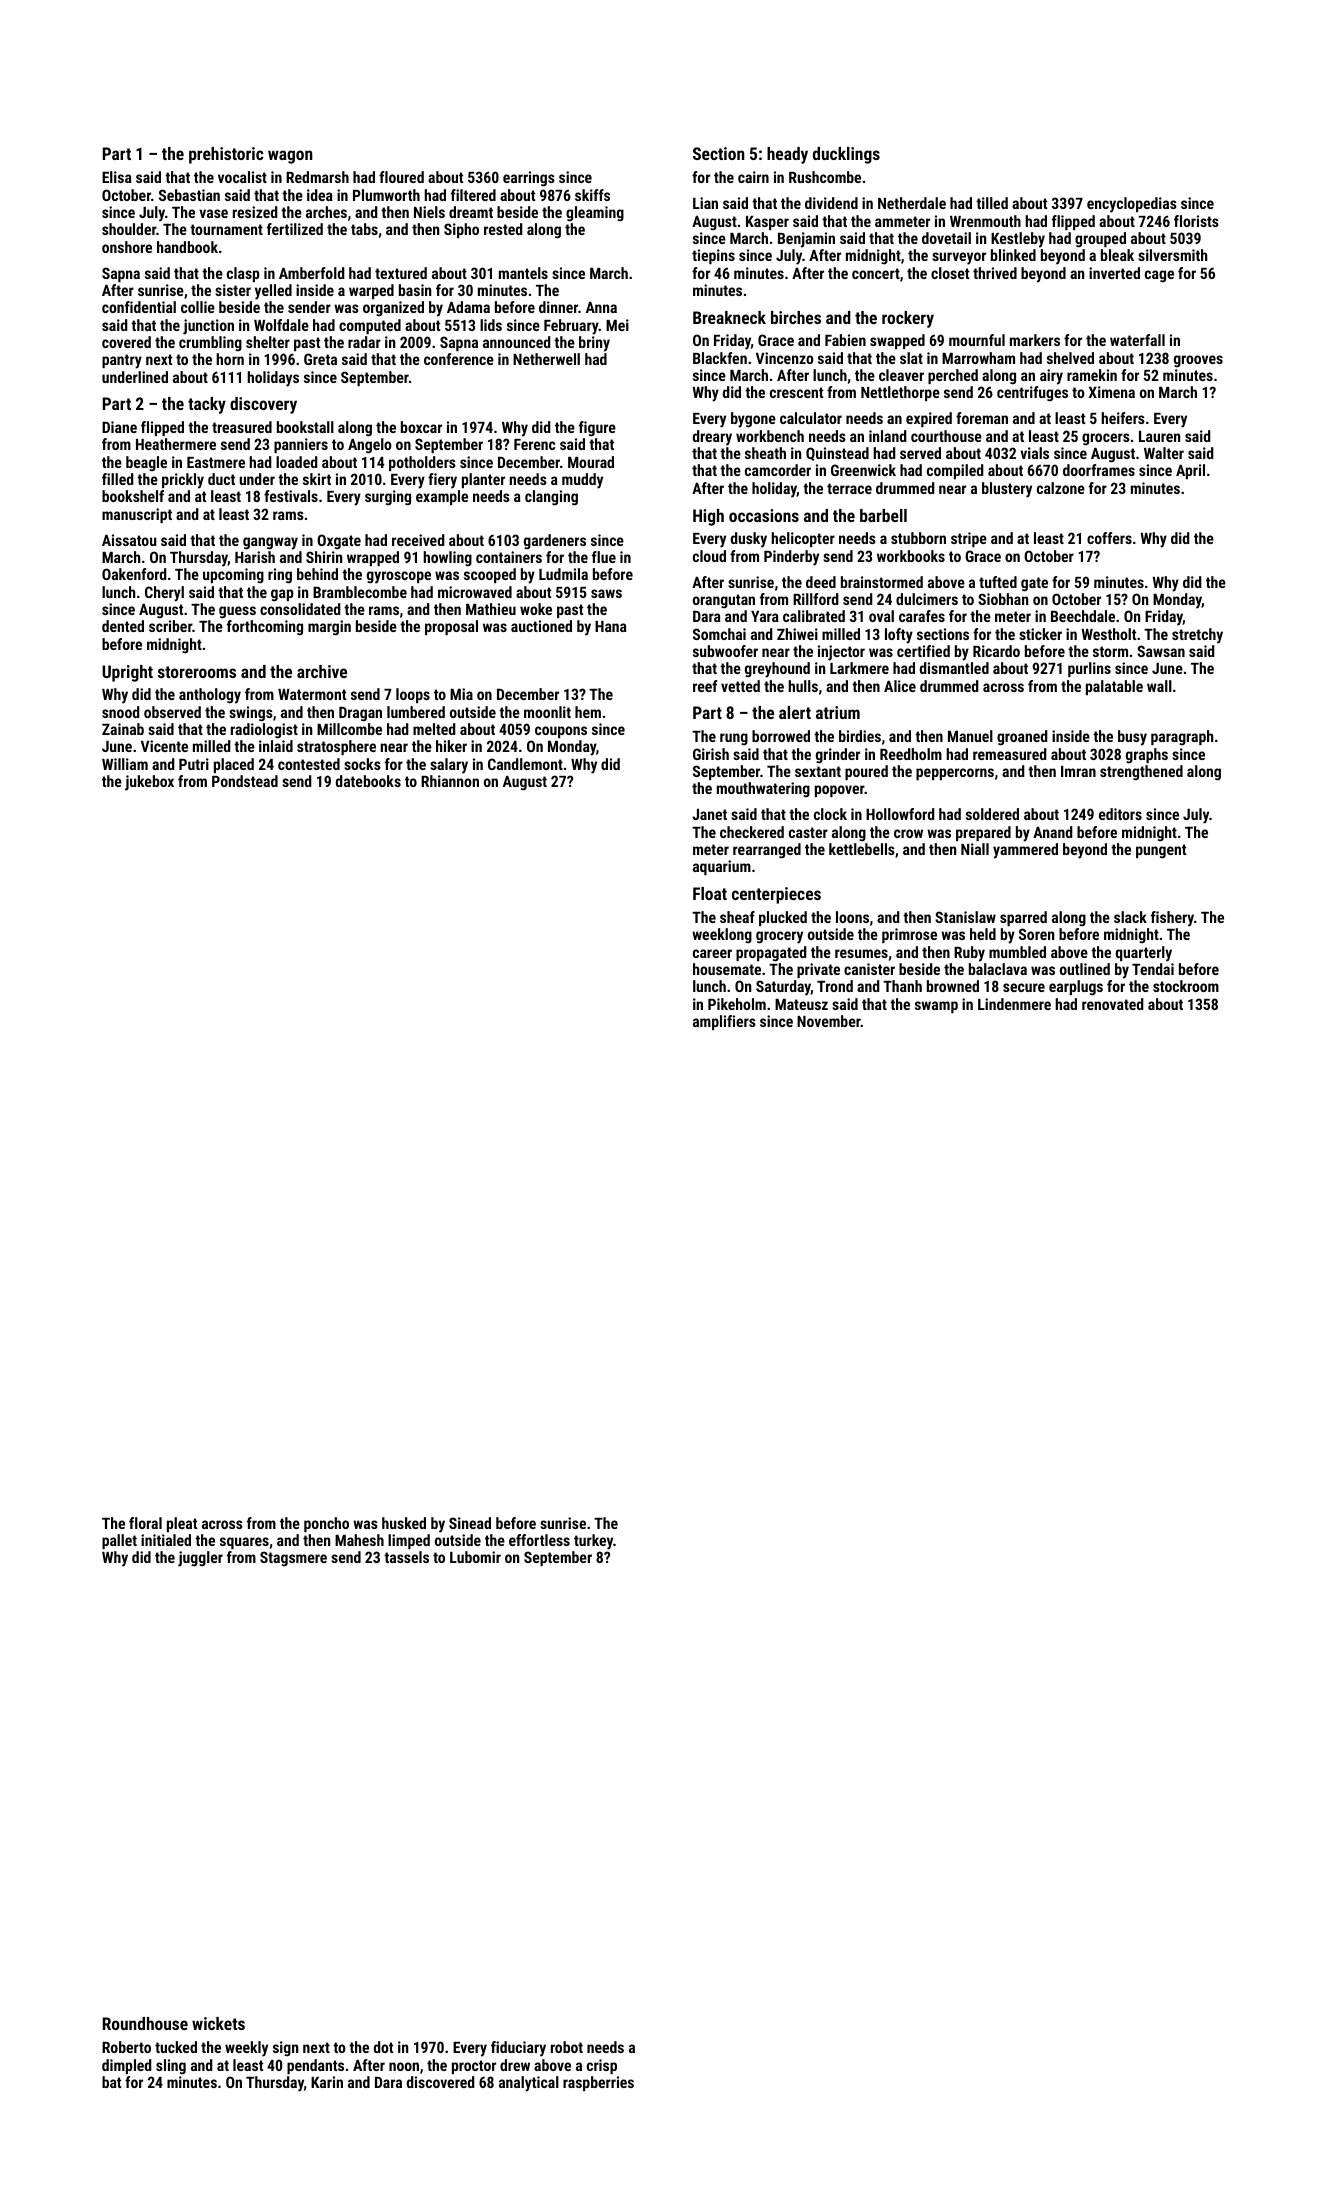 The image size is (1330, 2191). What do you see at coordinates (290, 157) in the screenshot?
I see `wagon` at bounding box center [290, 157].
